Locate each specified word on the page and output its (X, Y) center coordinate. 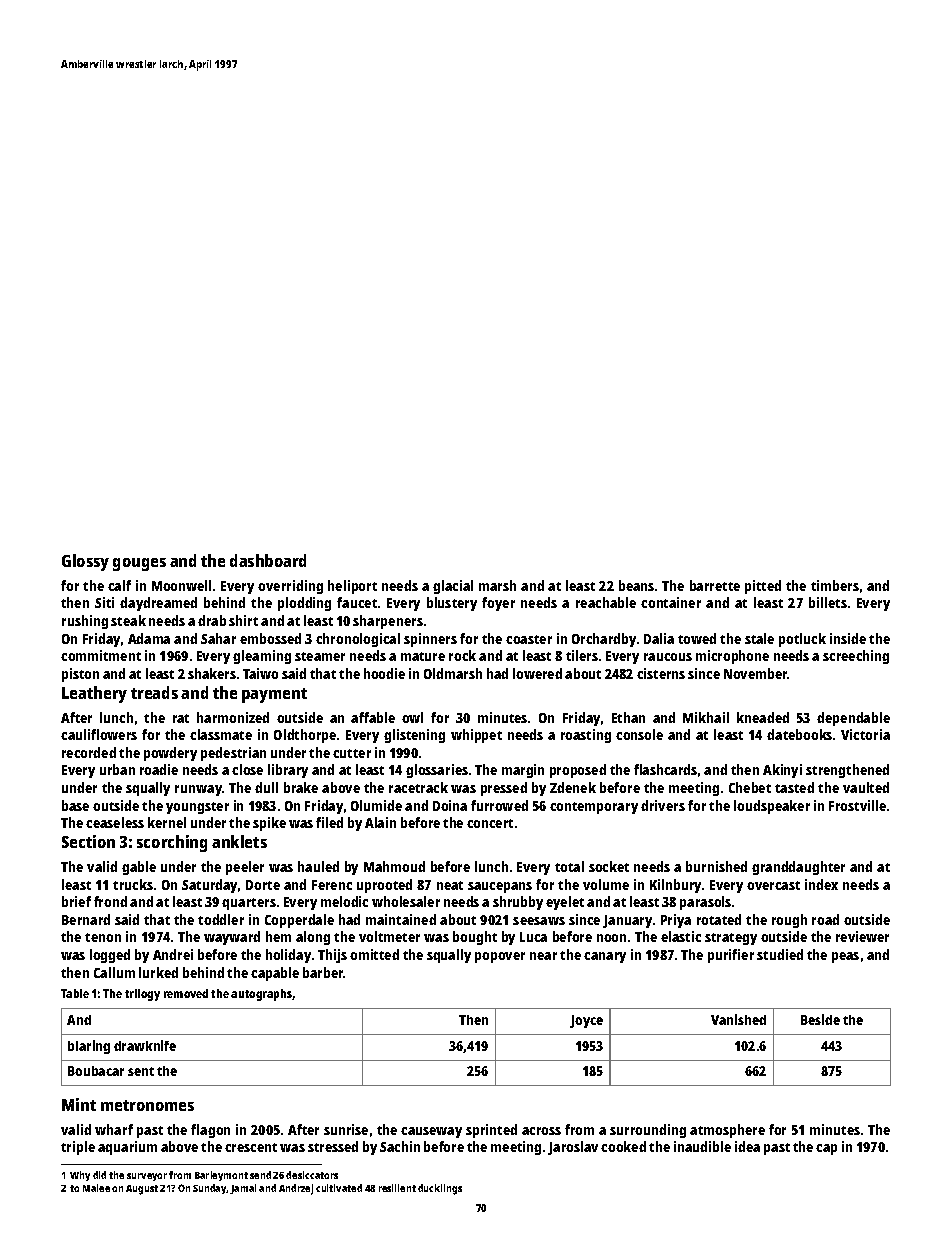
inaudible (702, 1146)
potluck (802, 640)
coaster (529, 639)
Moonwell (181, 585)
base (75, 805)
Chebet (750, 787)
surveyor (147, 1177)
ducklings (440, 1189)
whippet (476, 736)
